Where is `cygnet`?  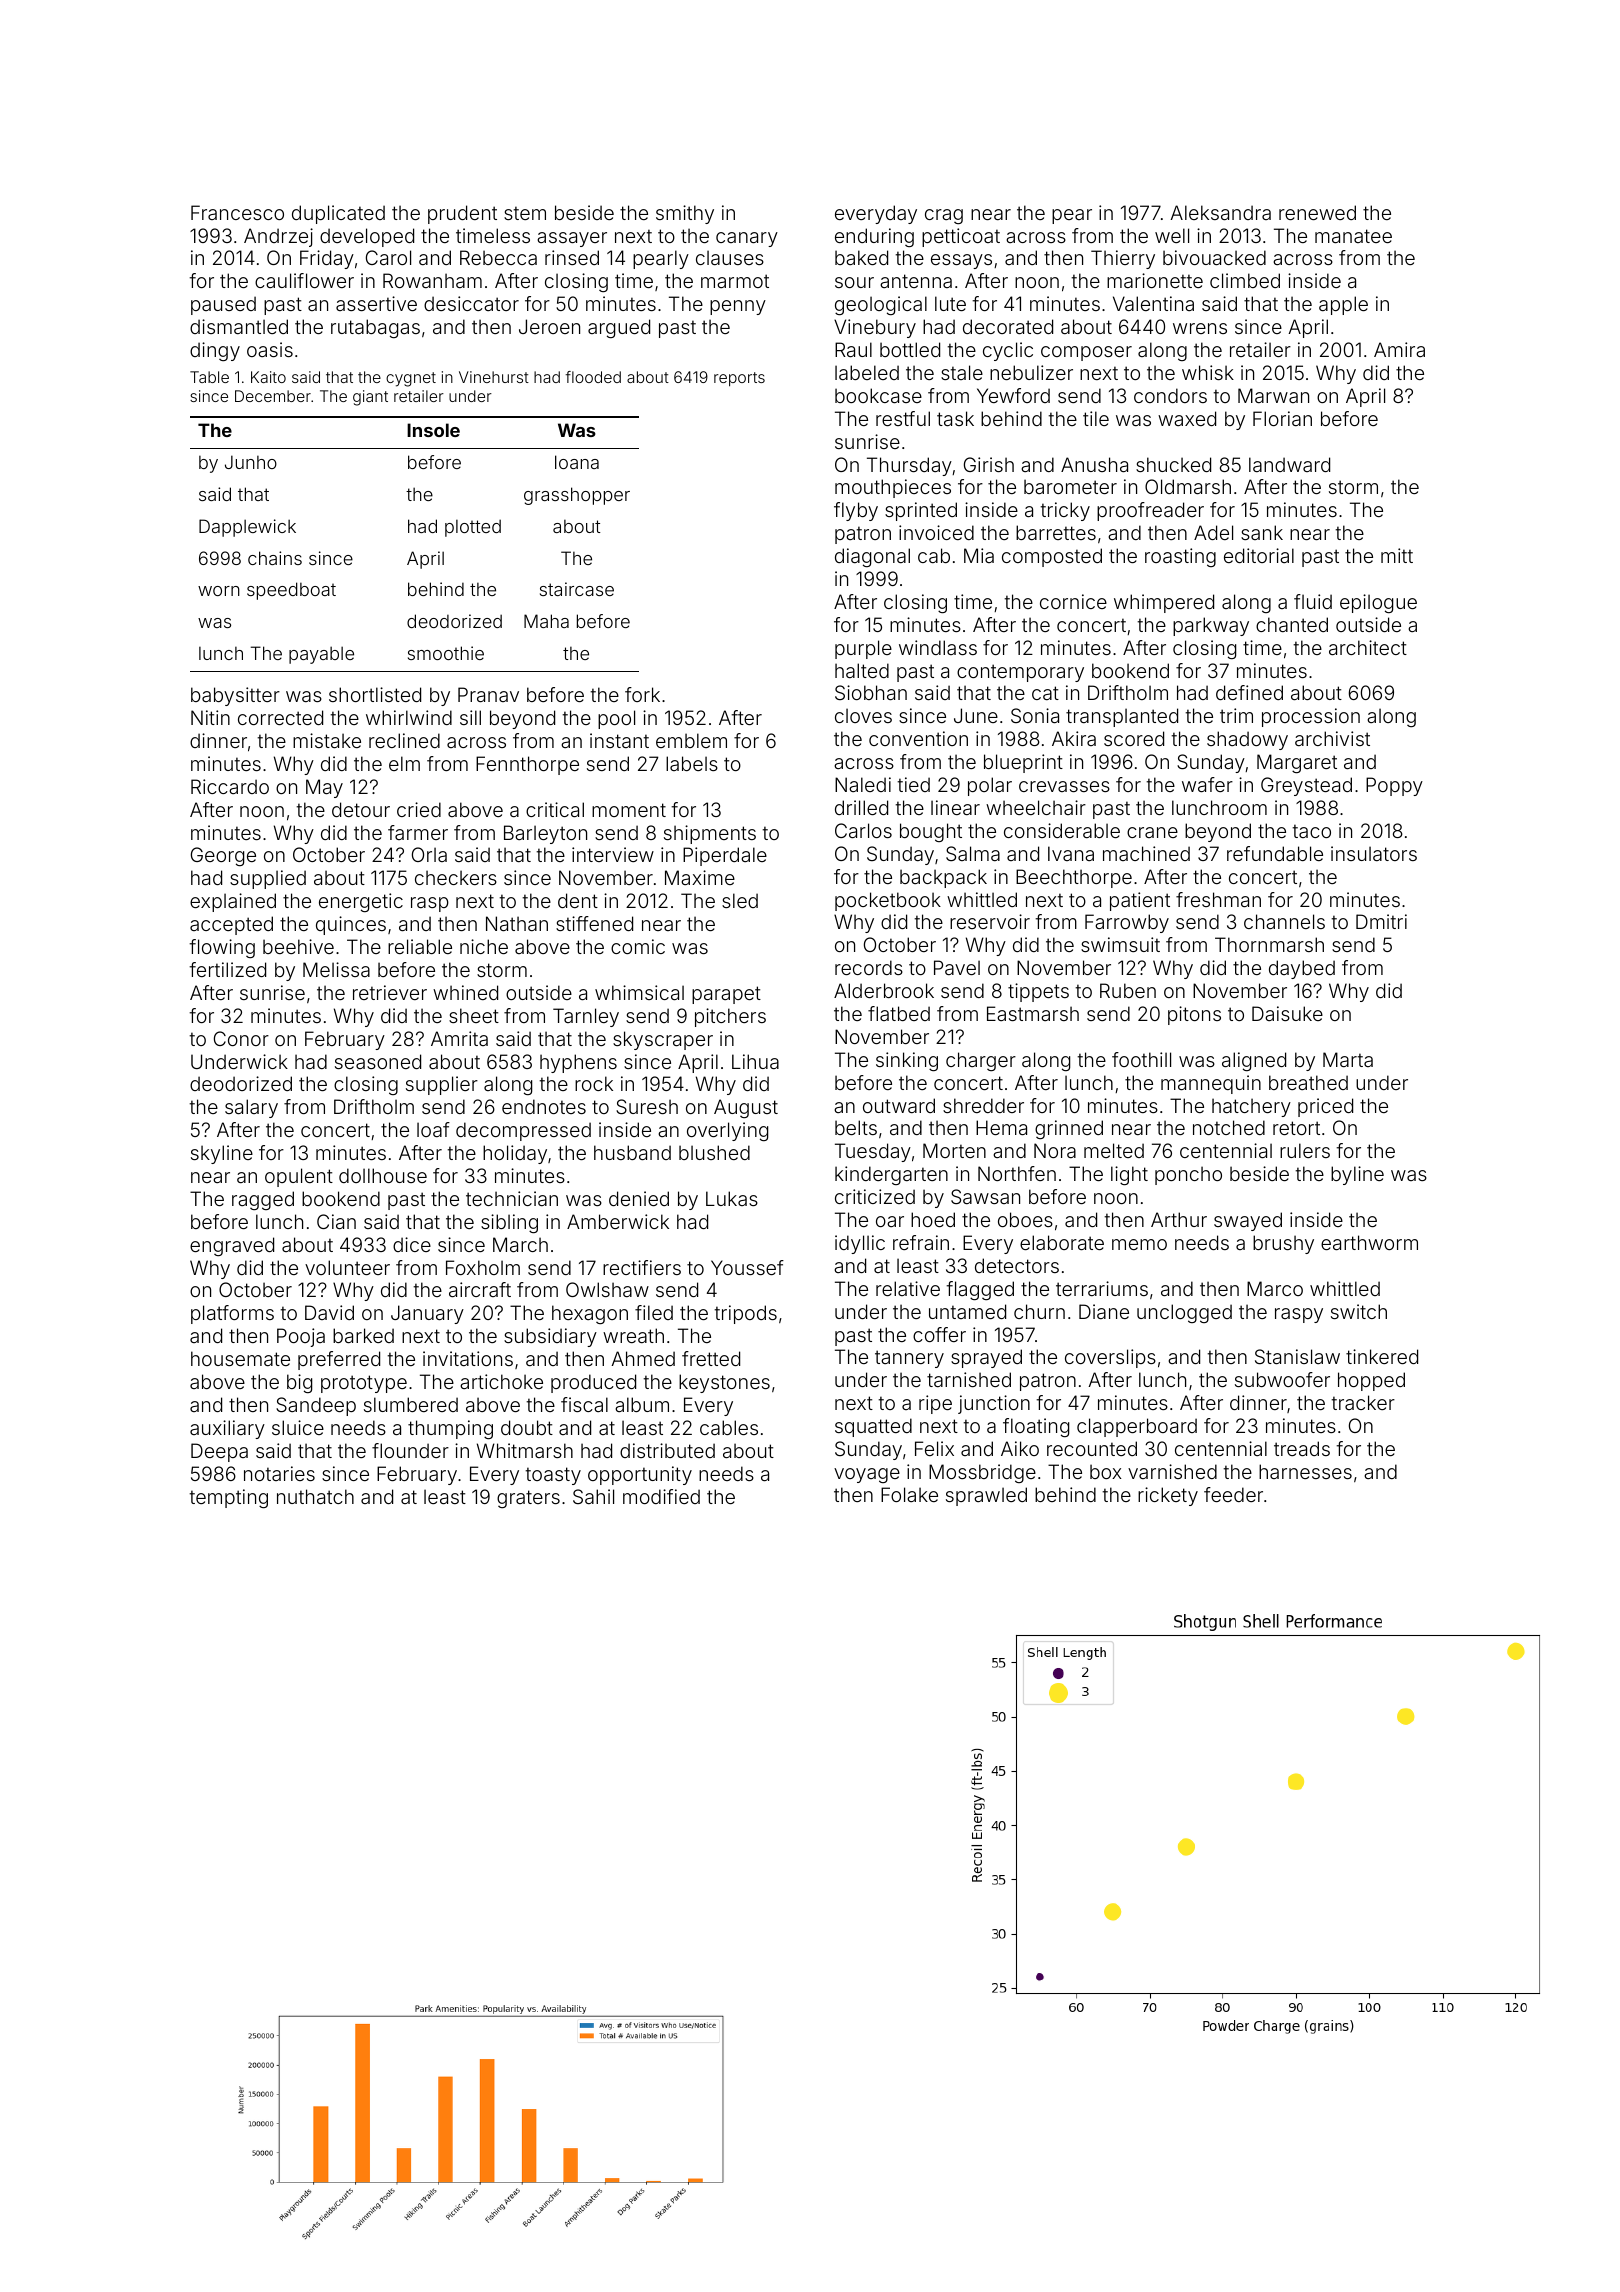
cygnet is located at coordinates (411, 379).
